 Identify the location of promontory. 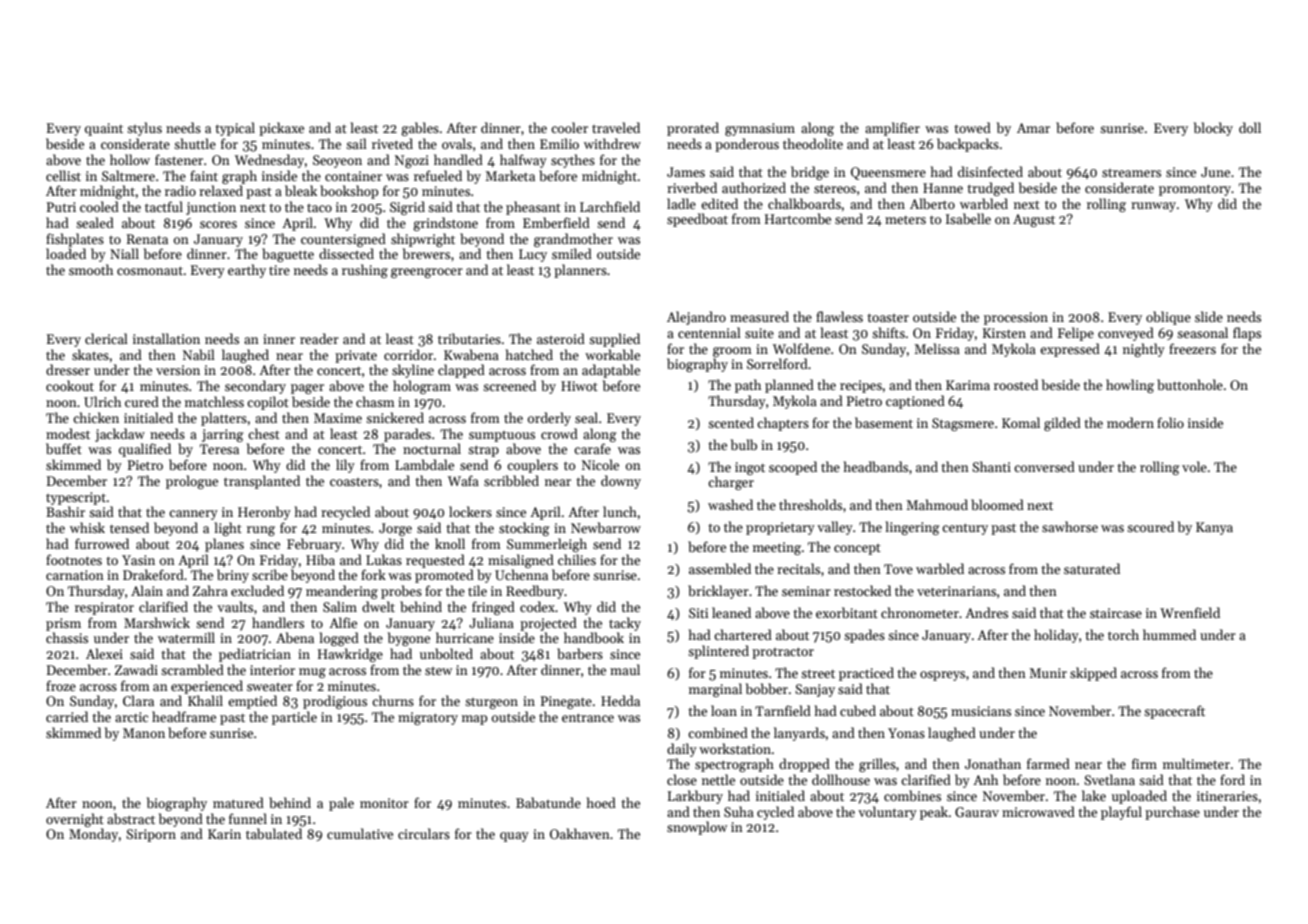
(1195, 190).
